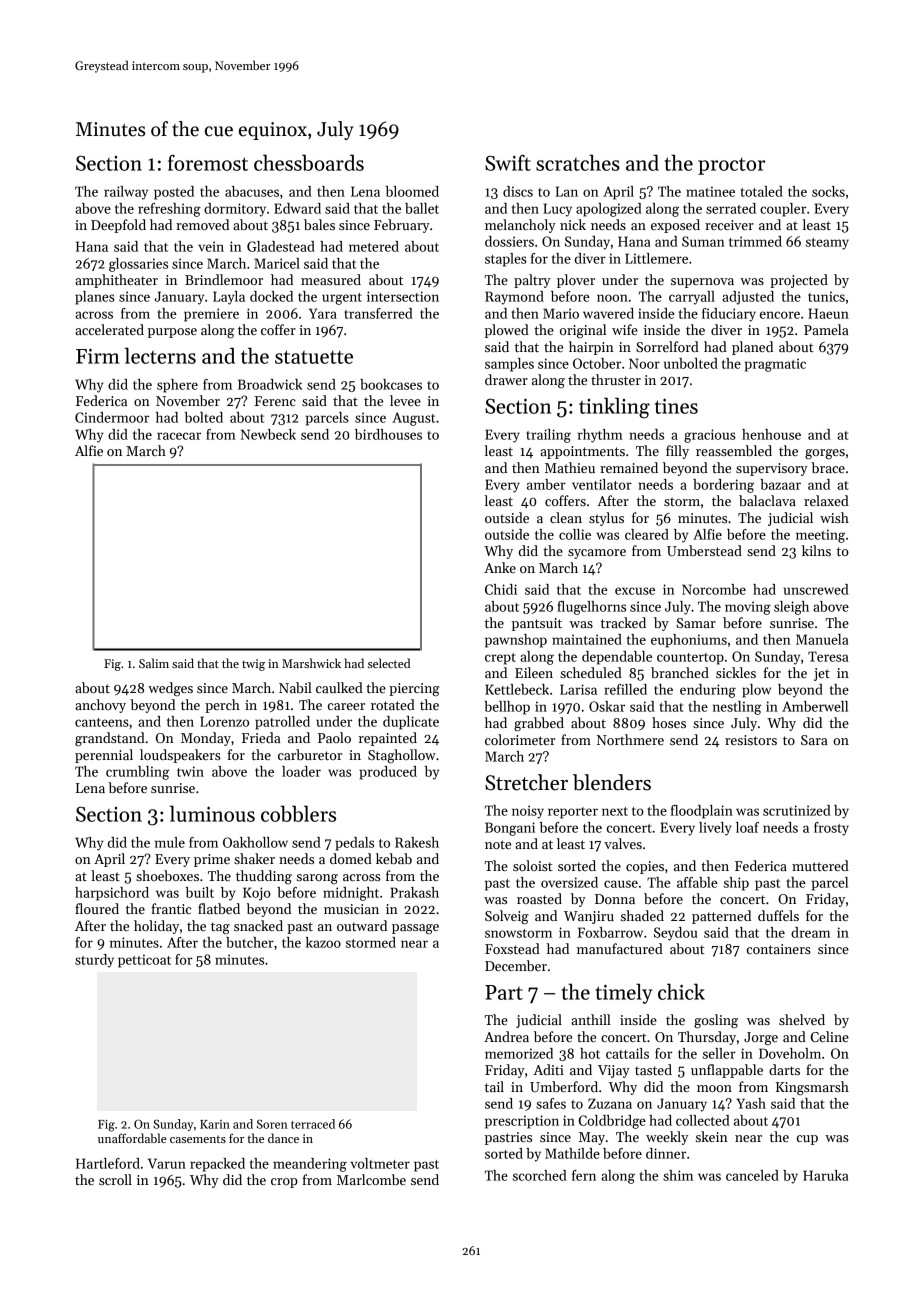  Describe the element at coordinates (822, 674) in the document. I see `jet` at that location.
